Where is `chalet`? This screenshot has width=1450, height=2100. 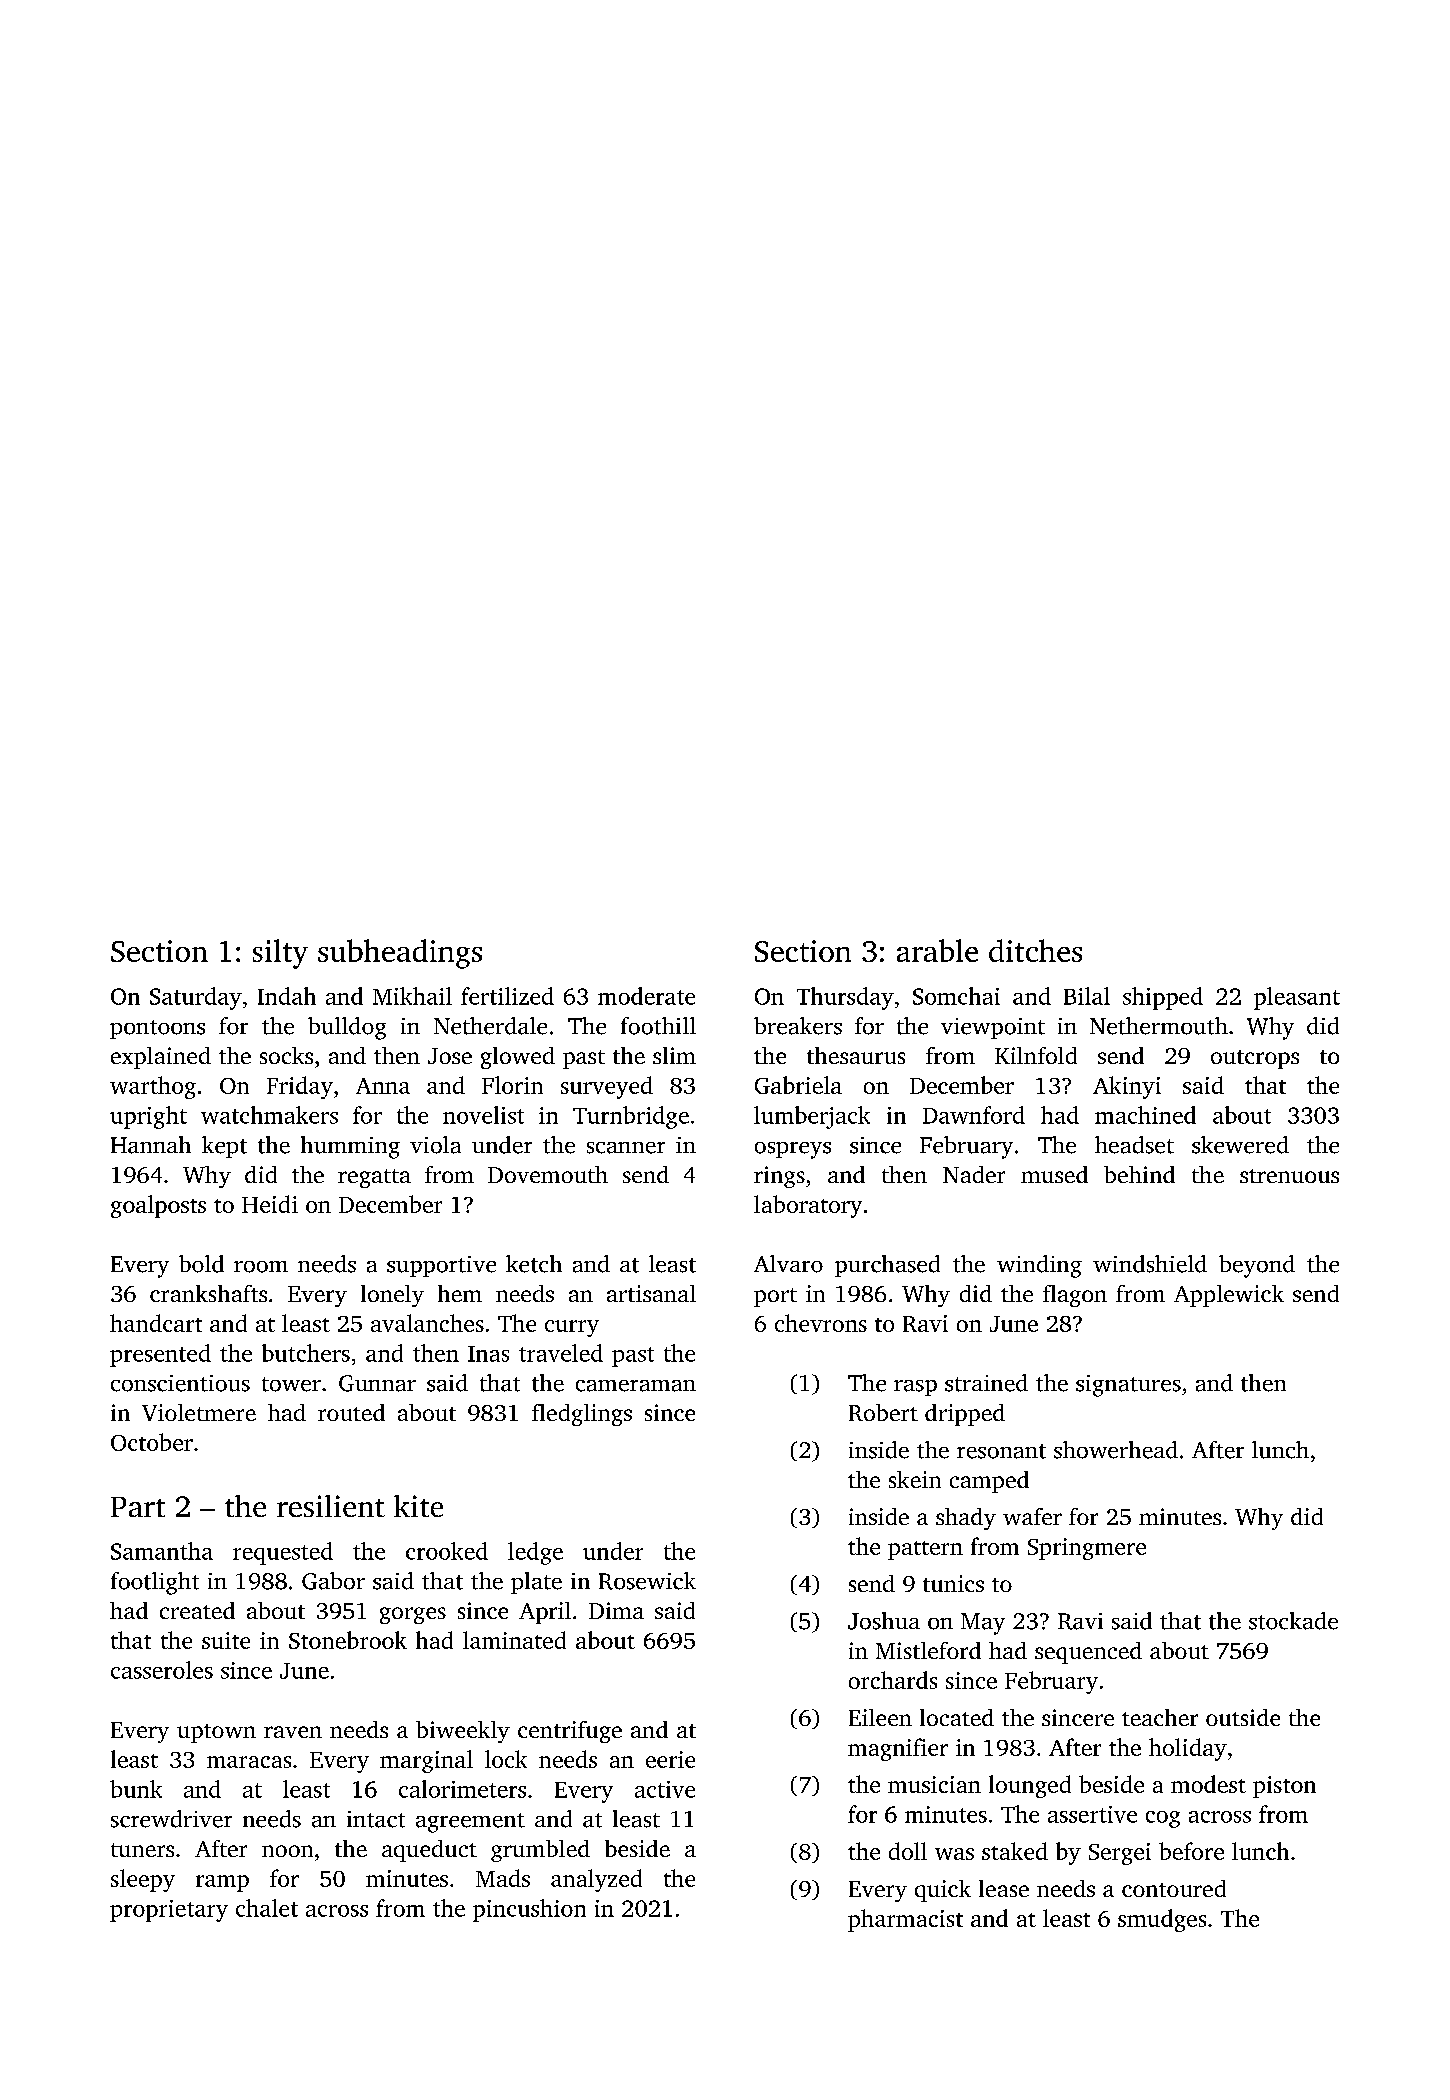
chalet is located at coordinates (267, 1908).
